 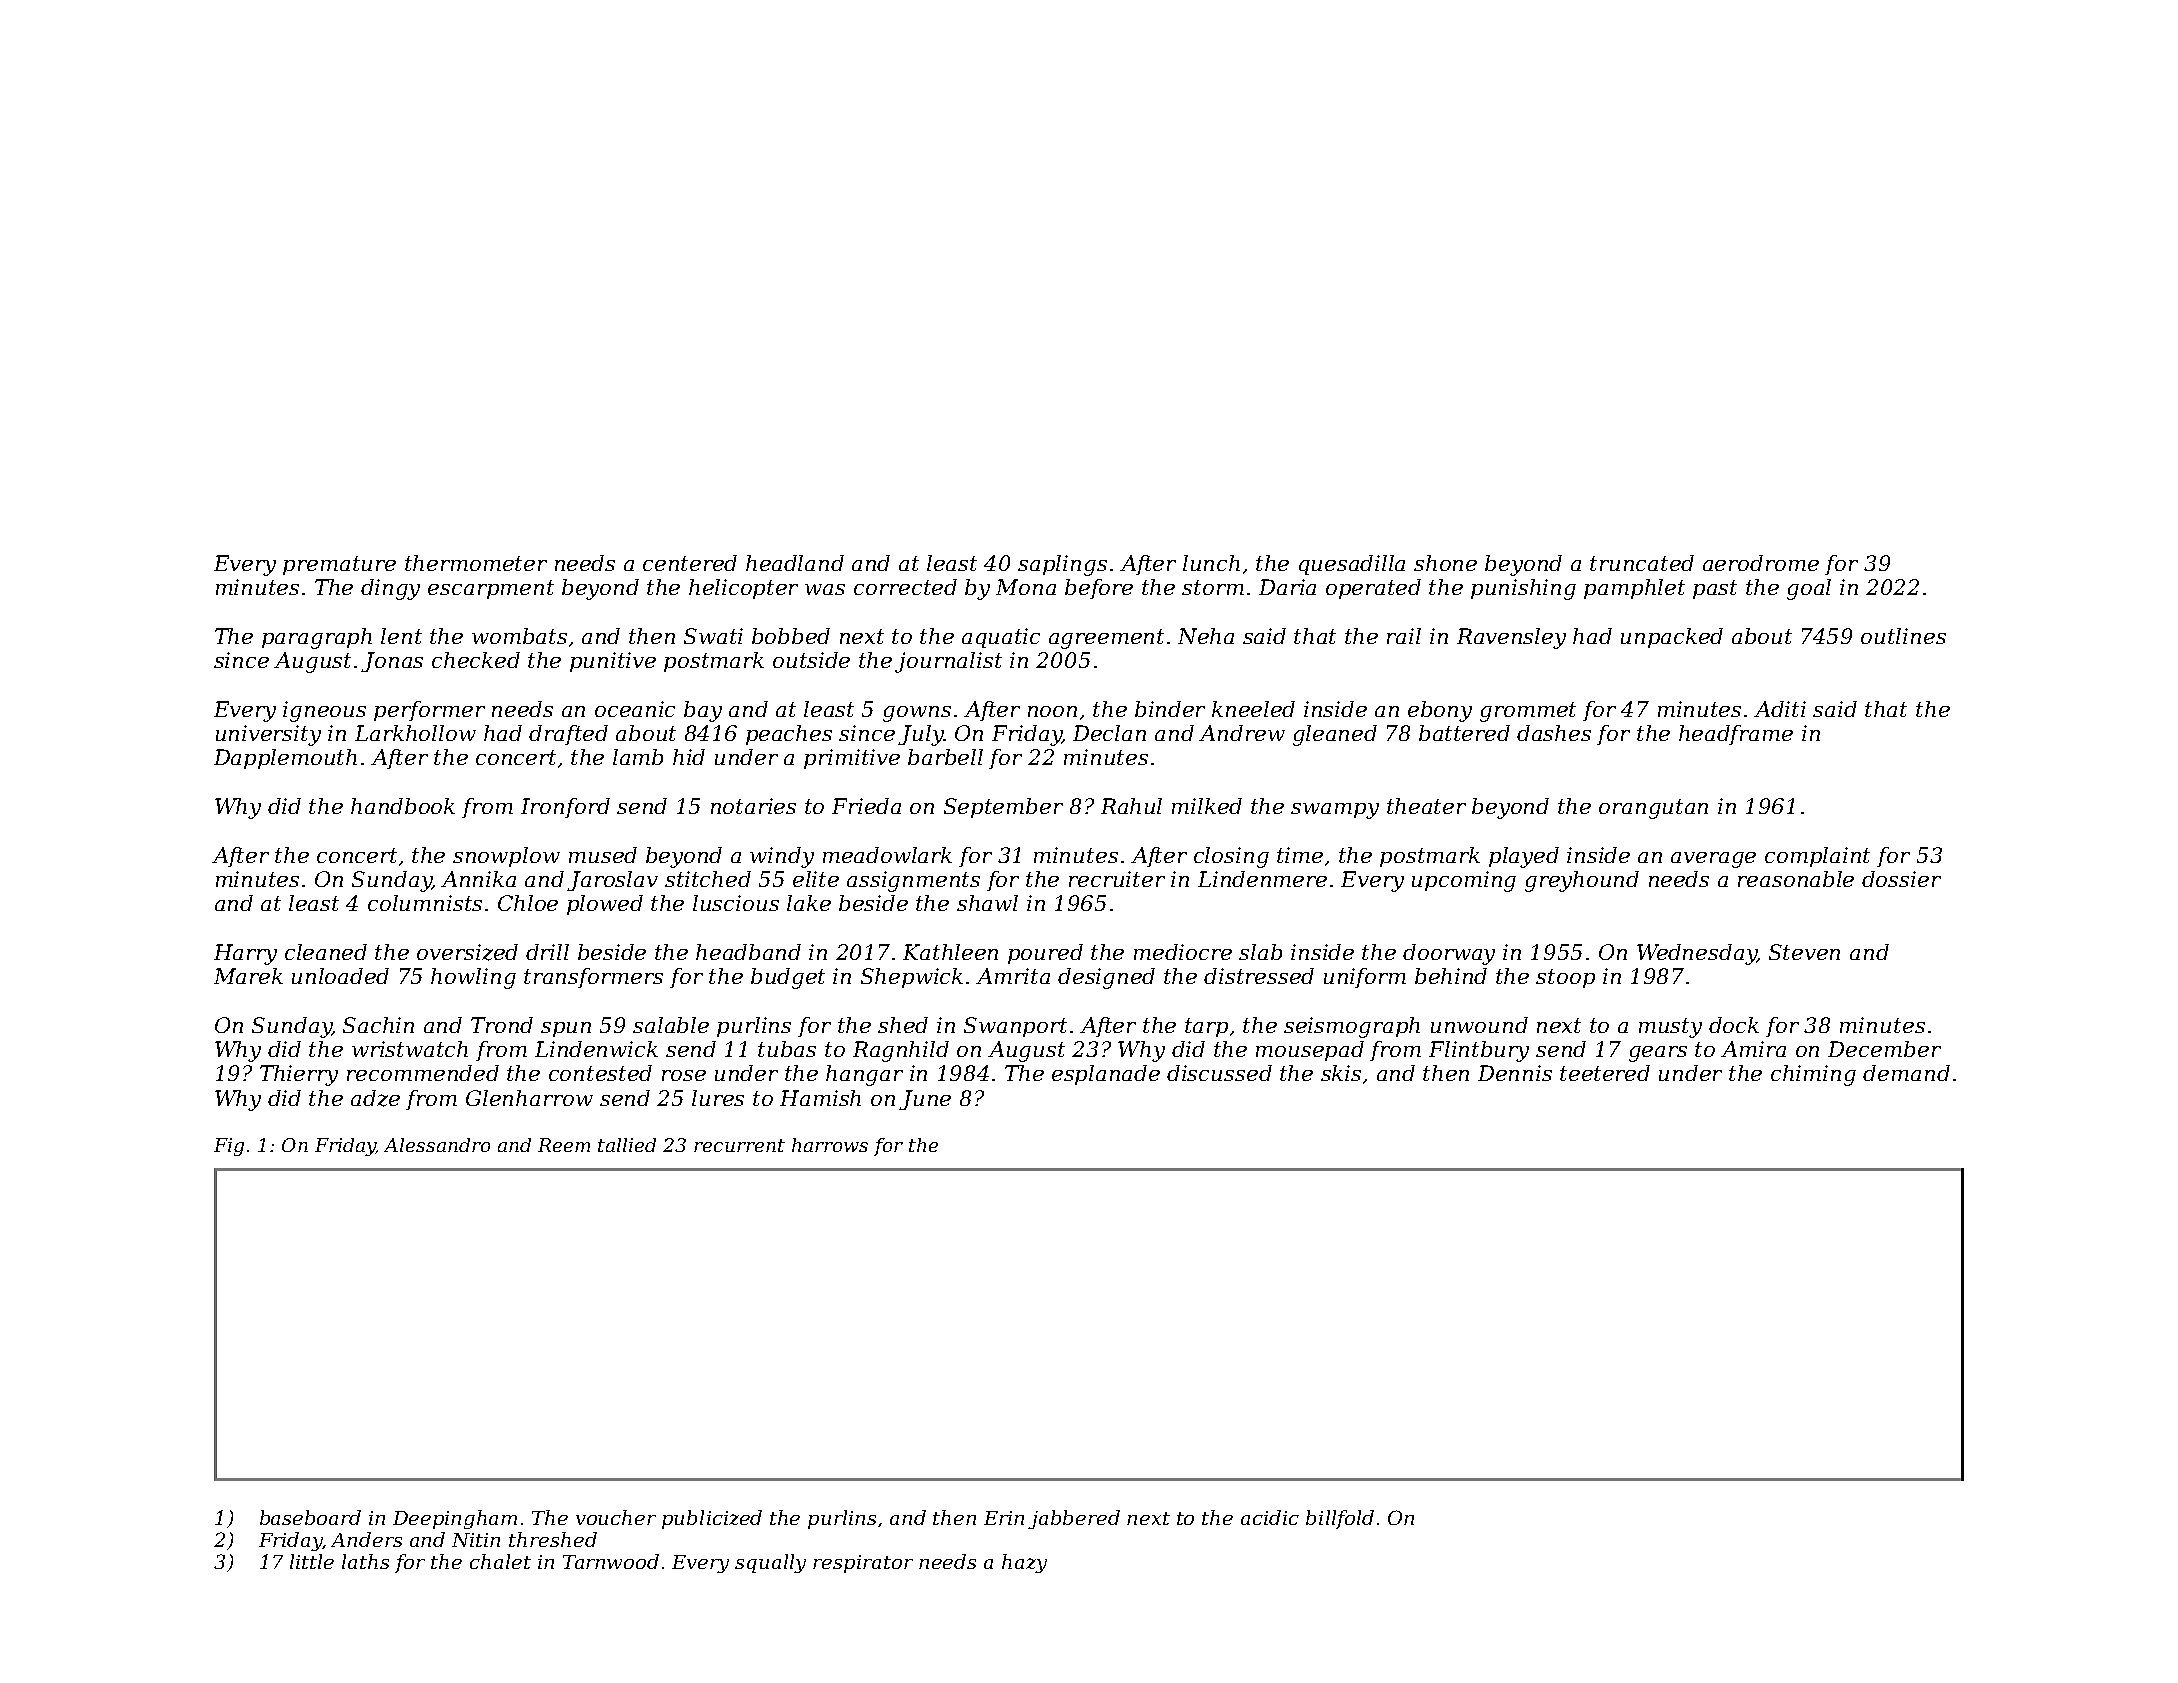 What do you see at coordinates (1903, 636) in the document?
I see `outlines` at bounding box center [1903, 636].
